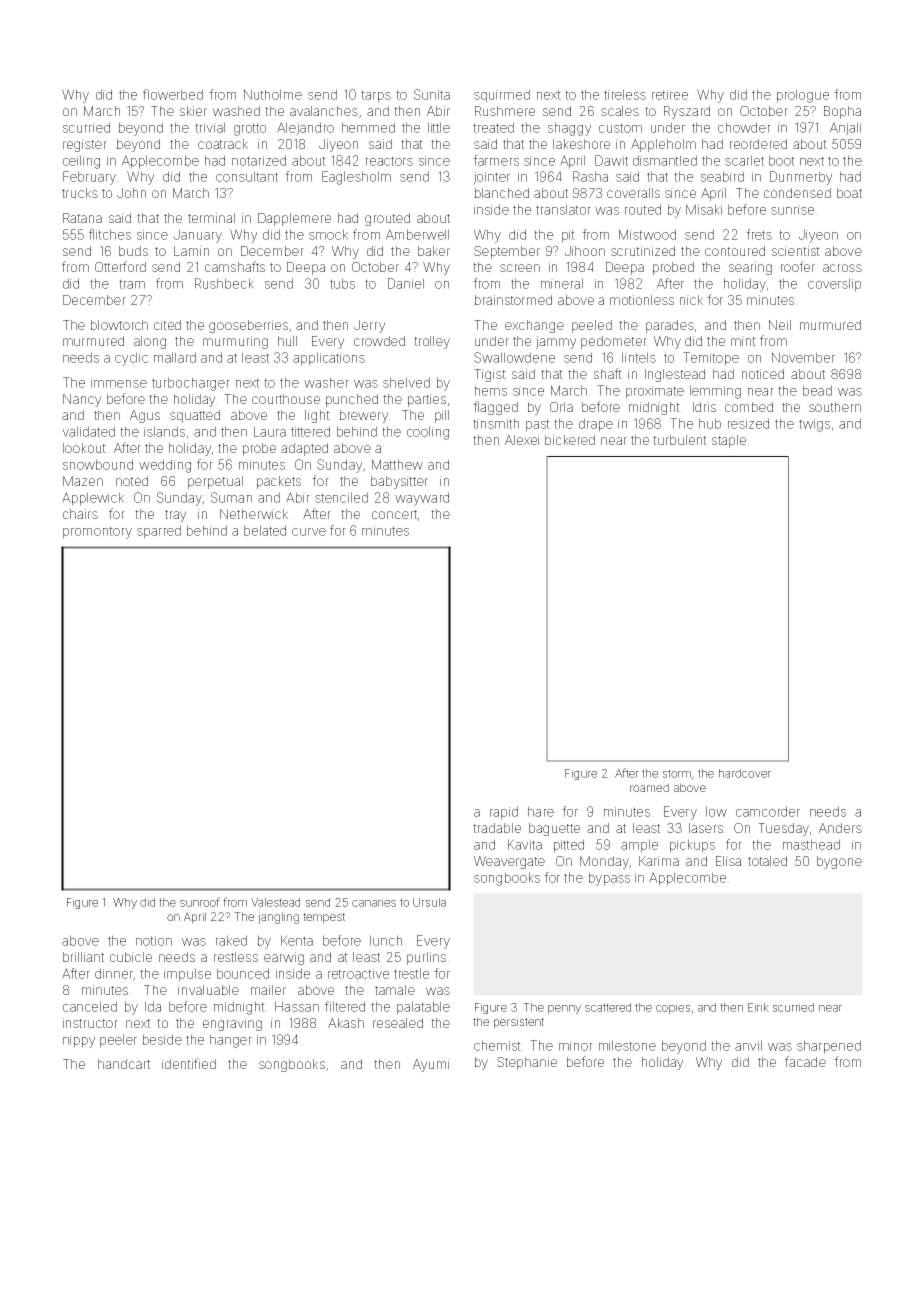 This page has width=924, height=1308. What do you see at coordinates (803, 96) in the page?
I see `prologue` at bounding box center [803, 96].
